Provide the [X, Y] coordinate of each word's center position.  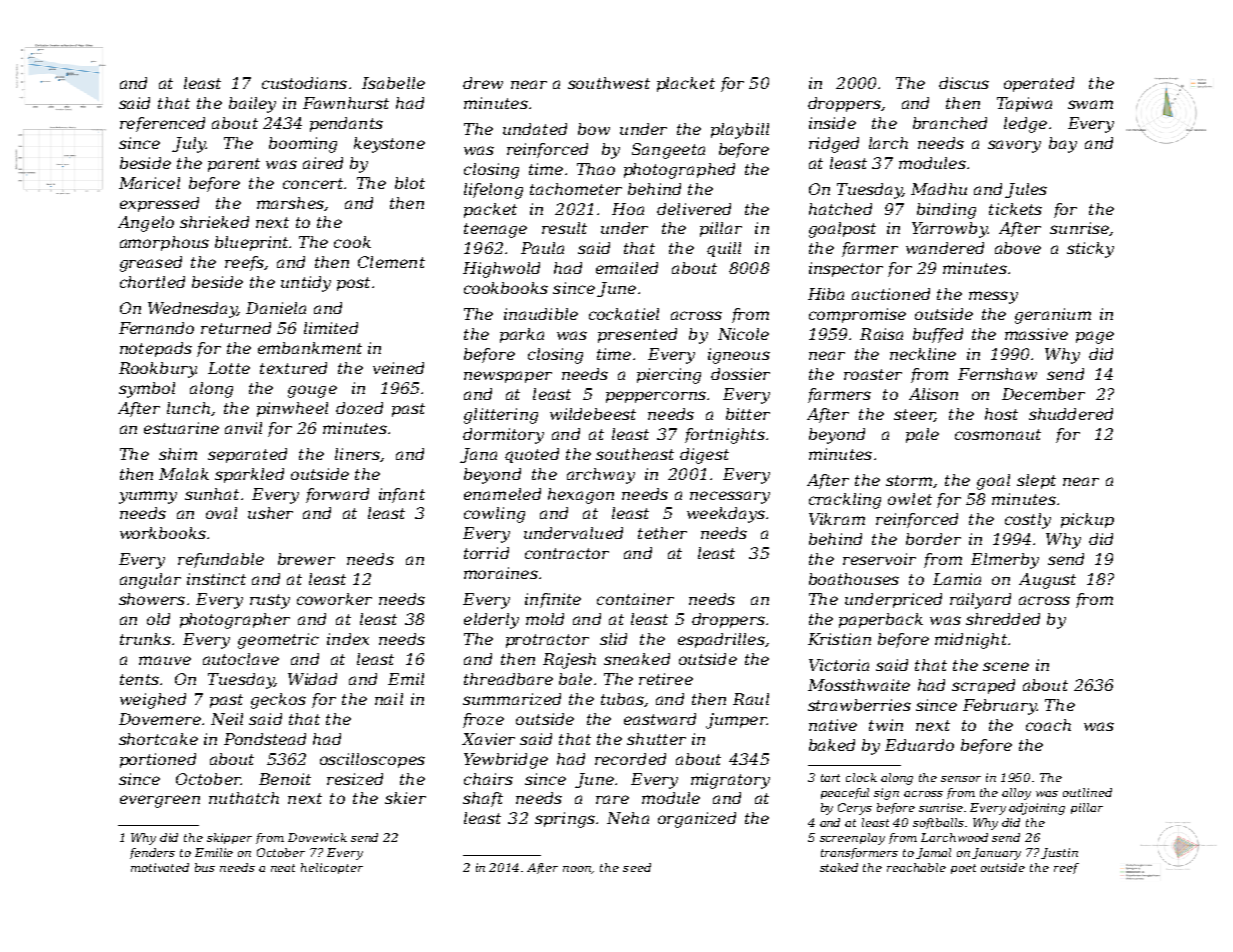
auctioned [891, 294]
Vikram [837, 519]
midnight [971, 641]
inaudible [541, 314]
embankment [310, 348]
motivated [160, 867]
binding [946, 211]
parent [234, 165]
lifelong [493, 191]
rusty [270, 601]
